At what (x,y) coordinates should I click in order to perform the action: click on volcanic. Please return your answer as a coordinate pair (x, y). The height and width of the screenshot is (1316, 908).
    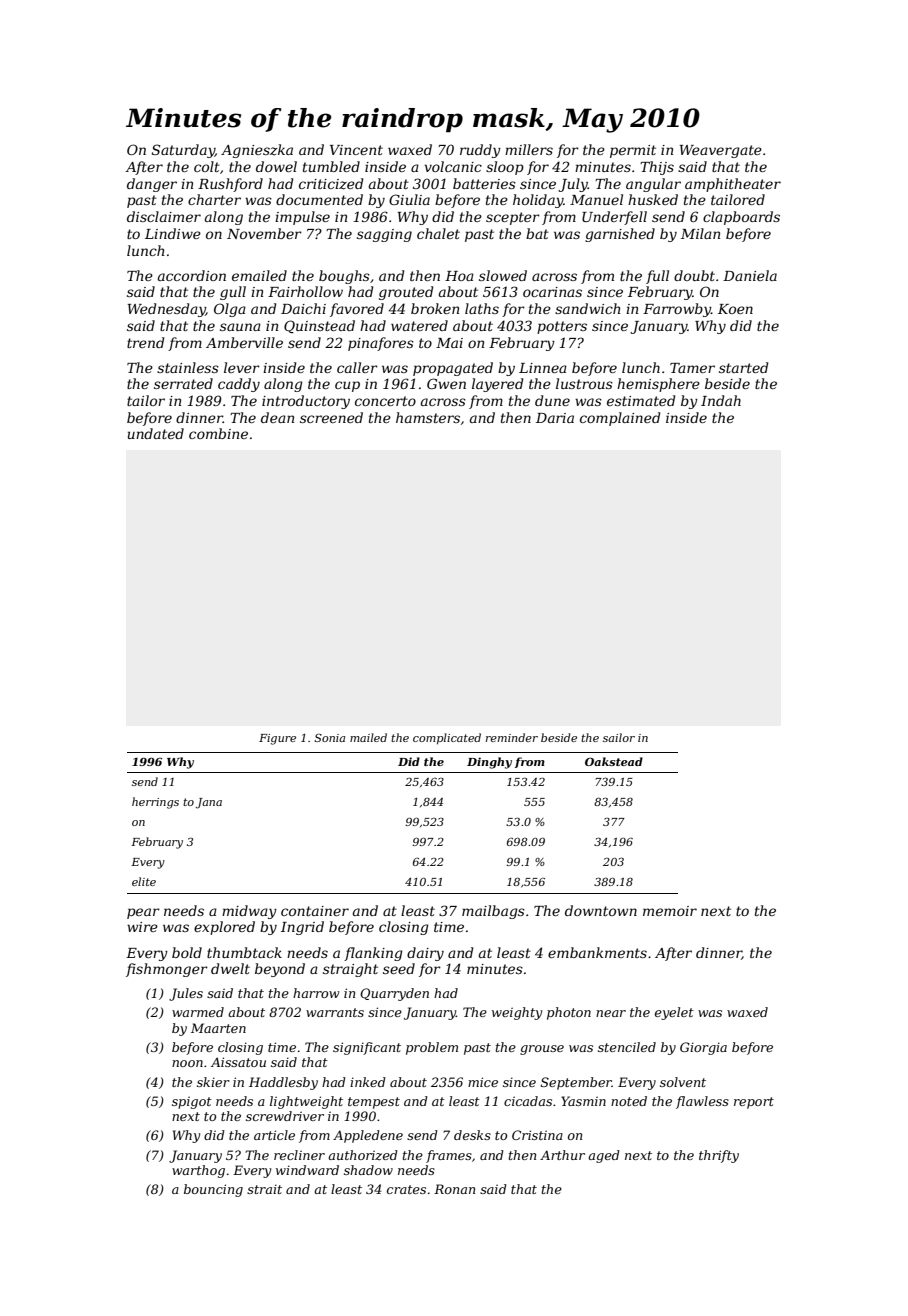
    Looking at the image, I should click on (453, 166).
